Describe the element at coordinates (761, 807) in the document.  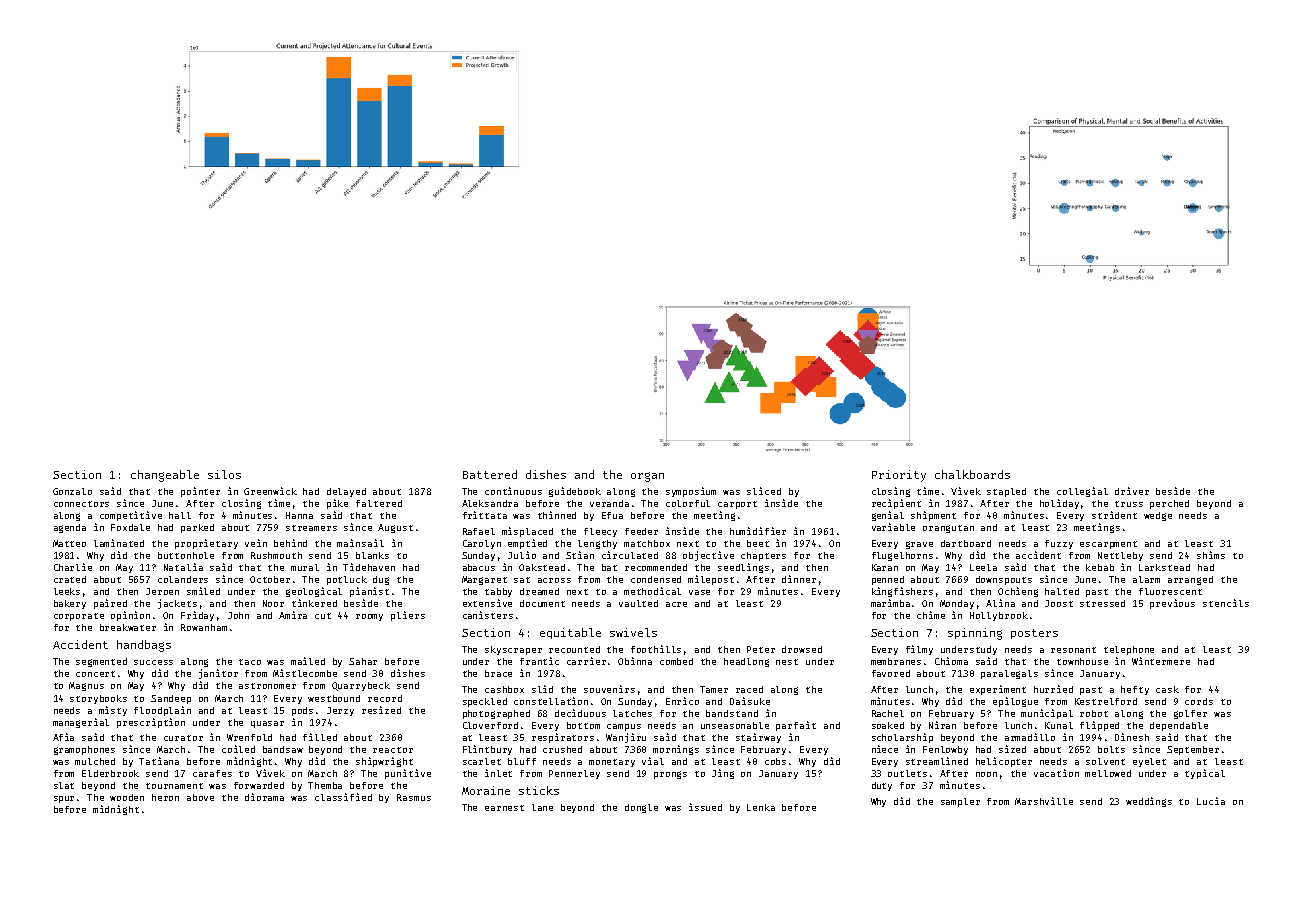
I see `Lenka` at that location.
